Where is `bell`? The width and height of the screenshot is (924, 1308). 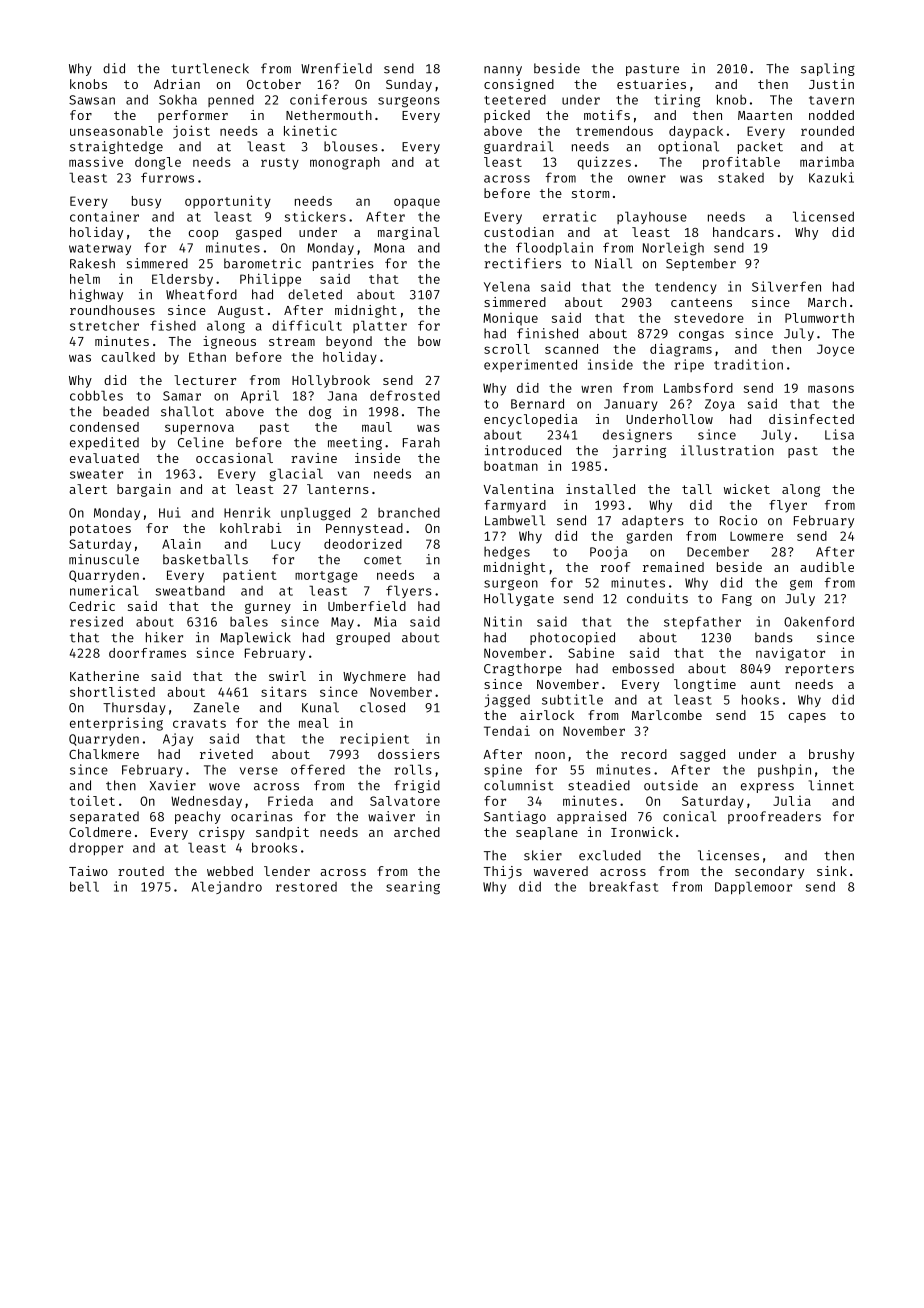
bell is located at coordinates (84, 886).
